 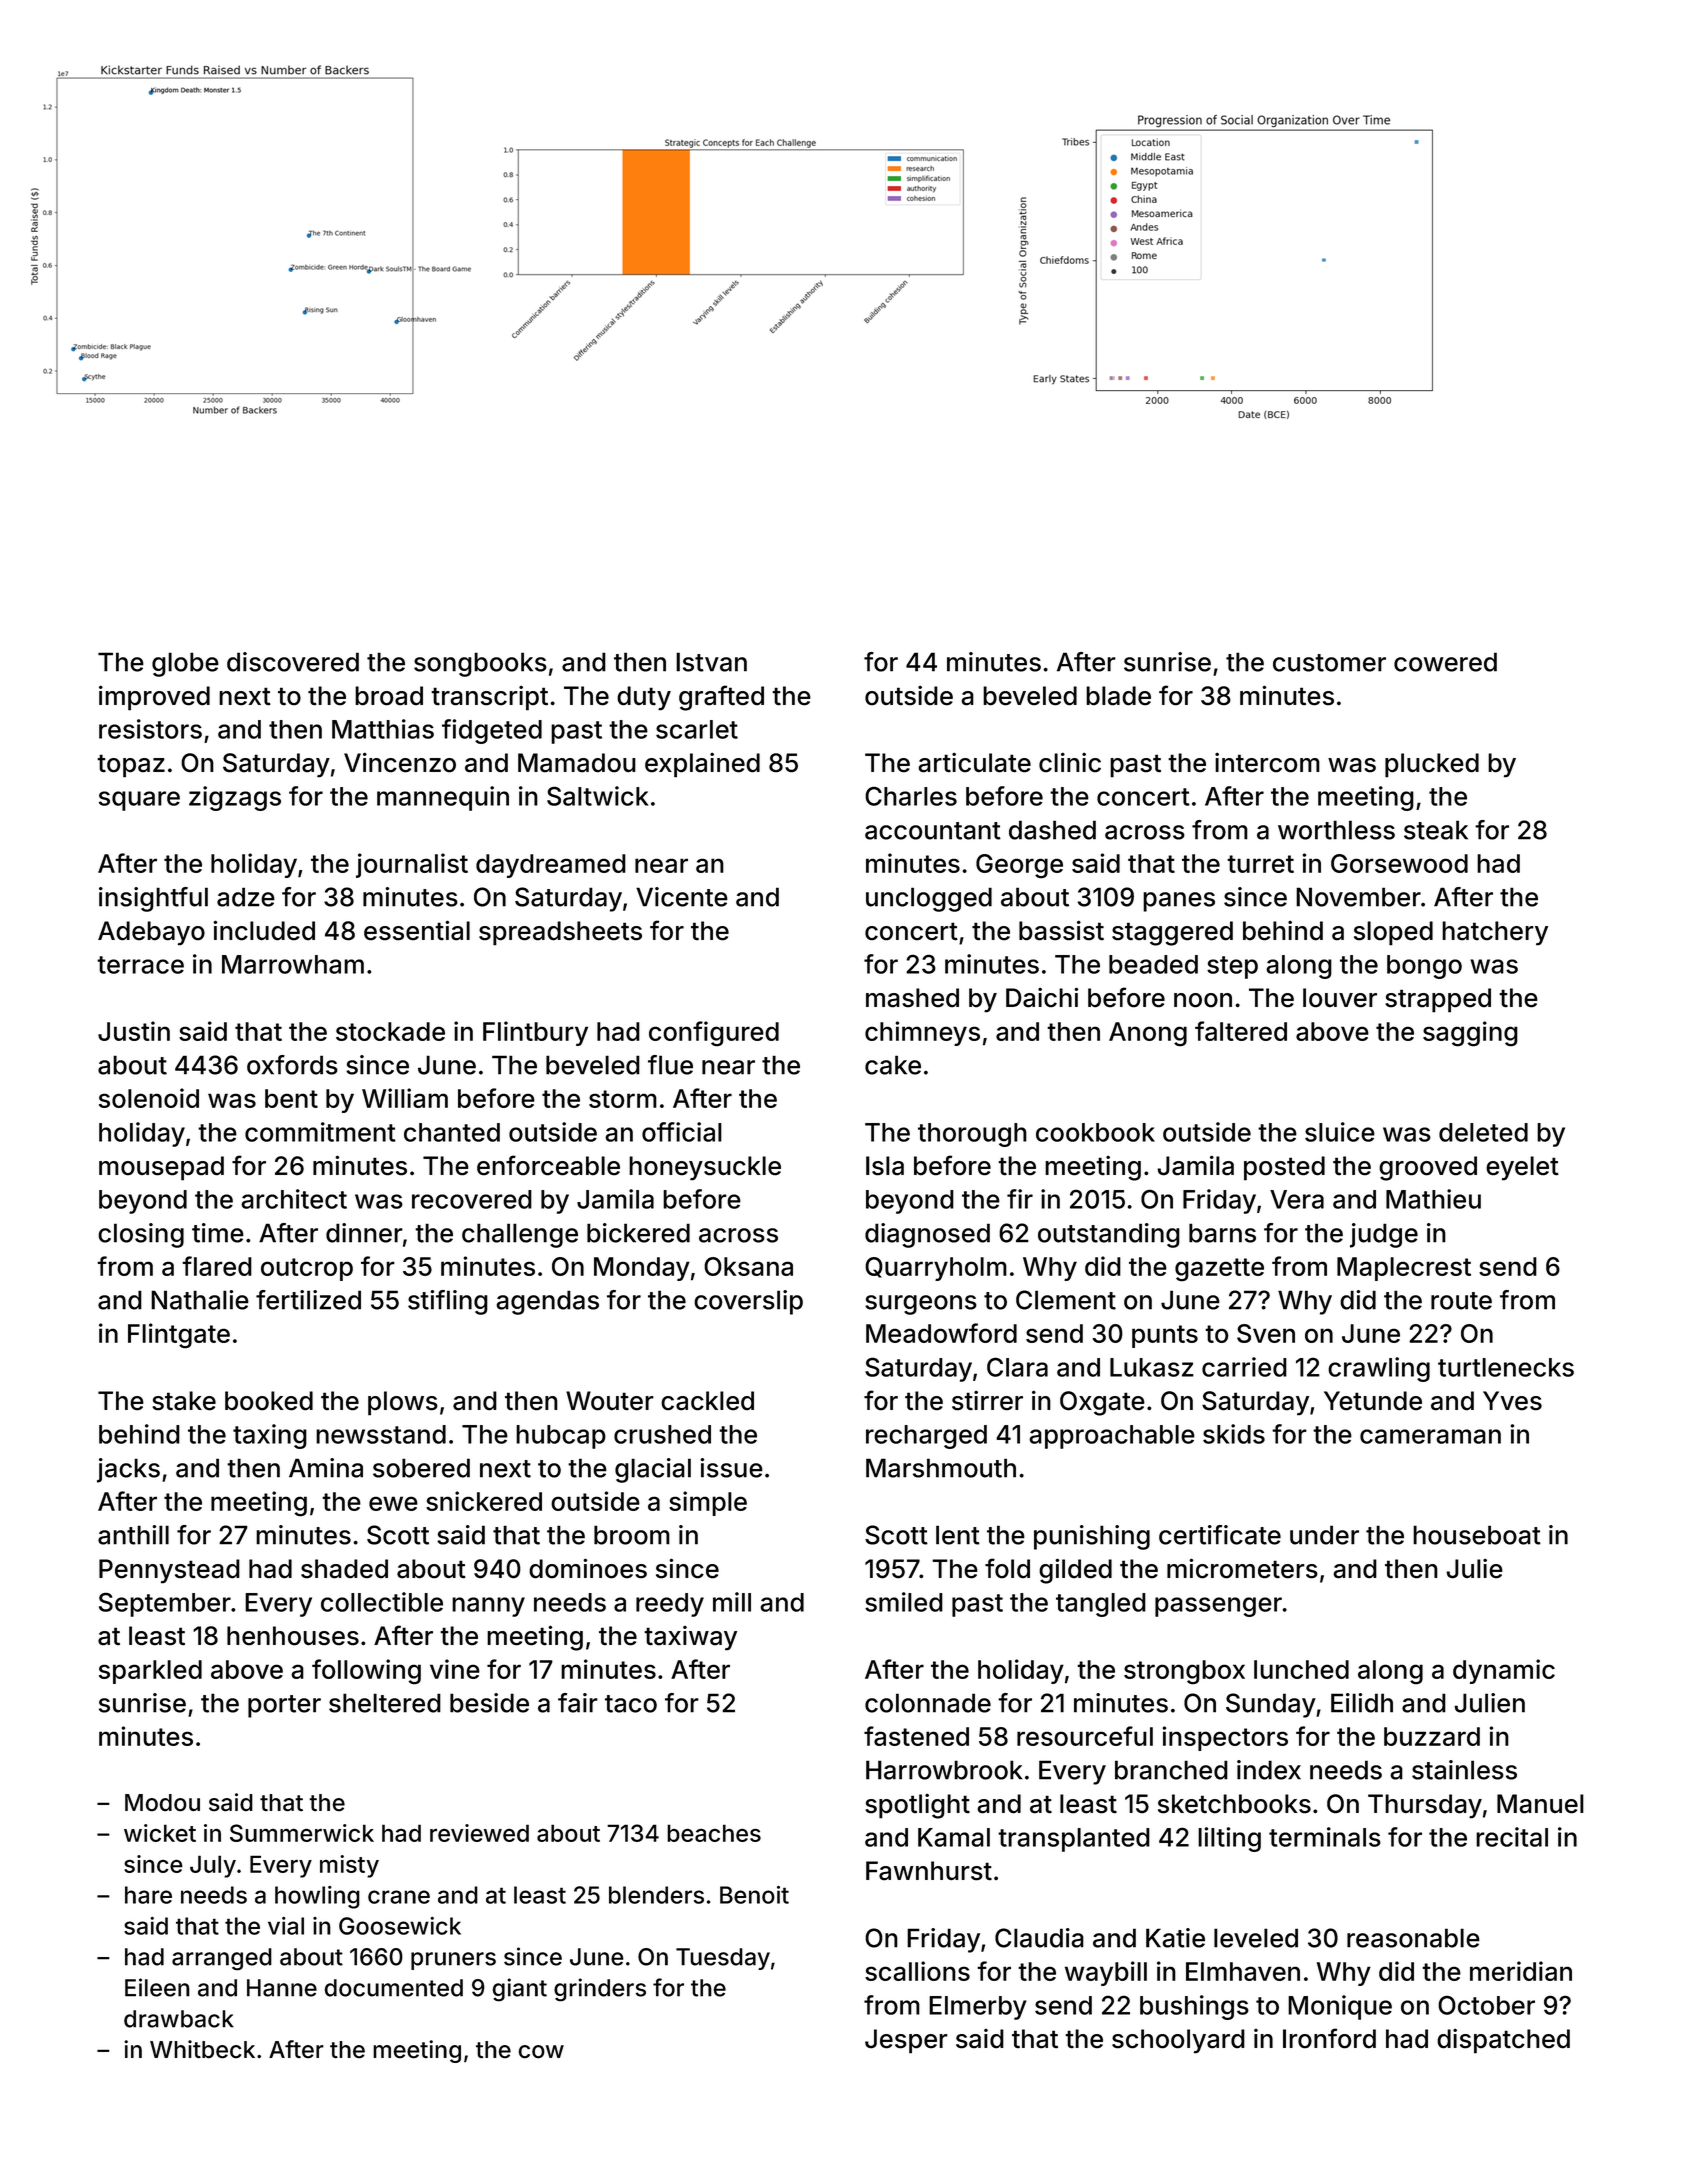 I want to click on pruners, so click(x=453, y=1961).
